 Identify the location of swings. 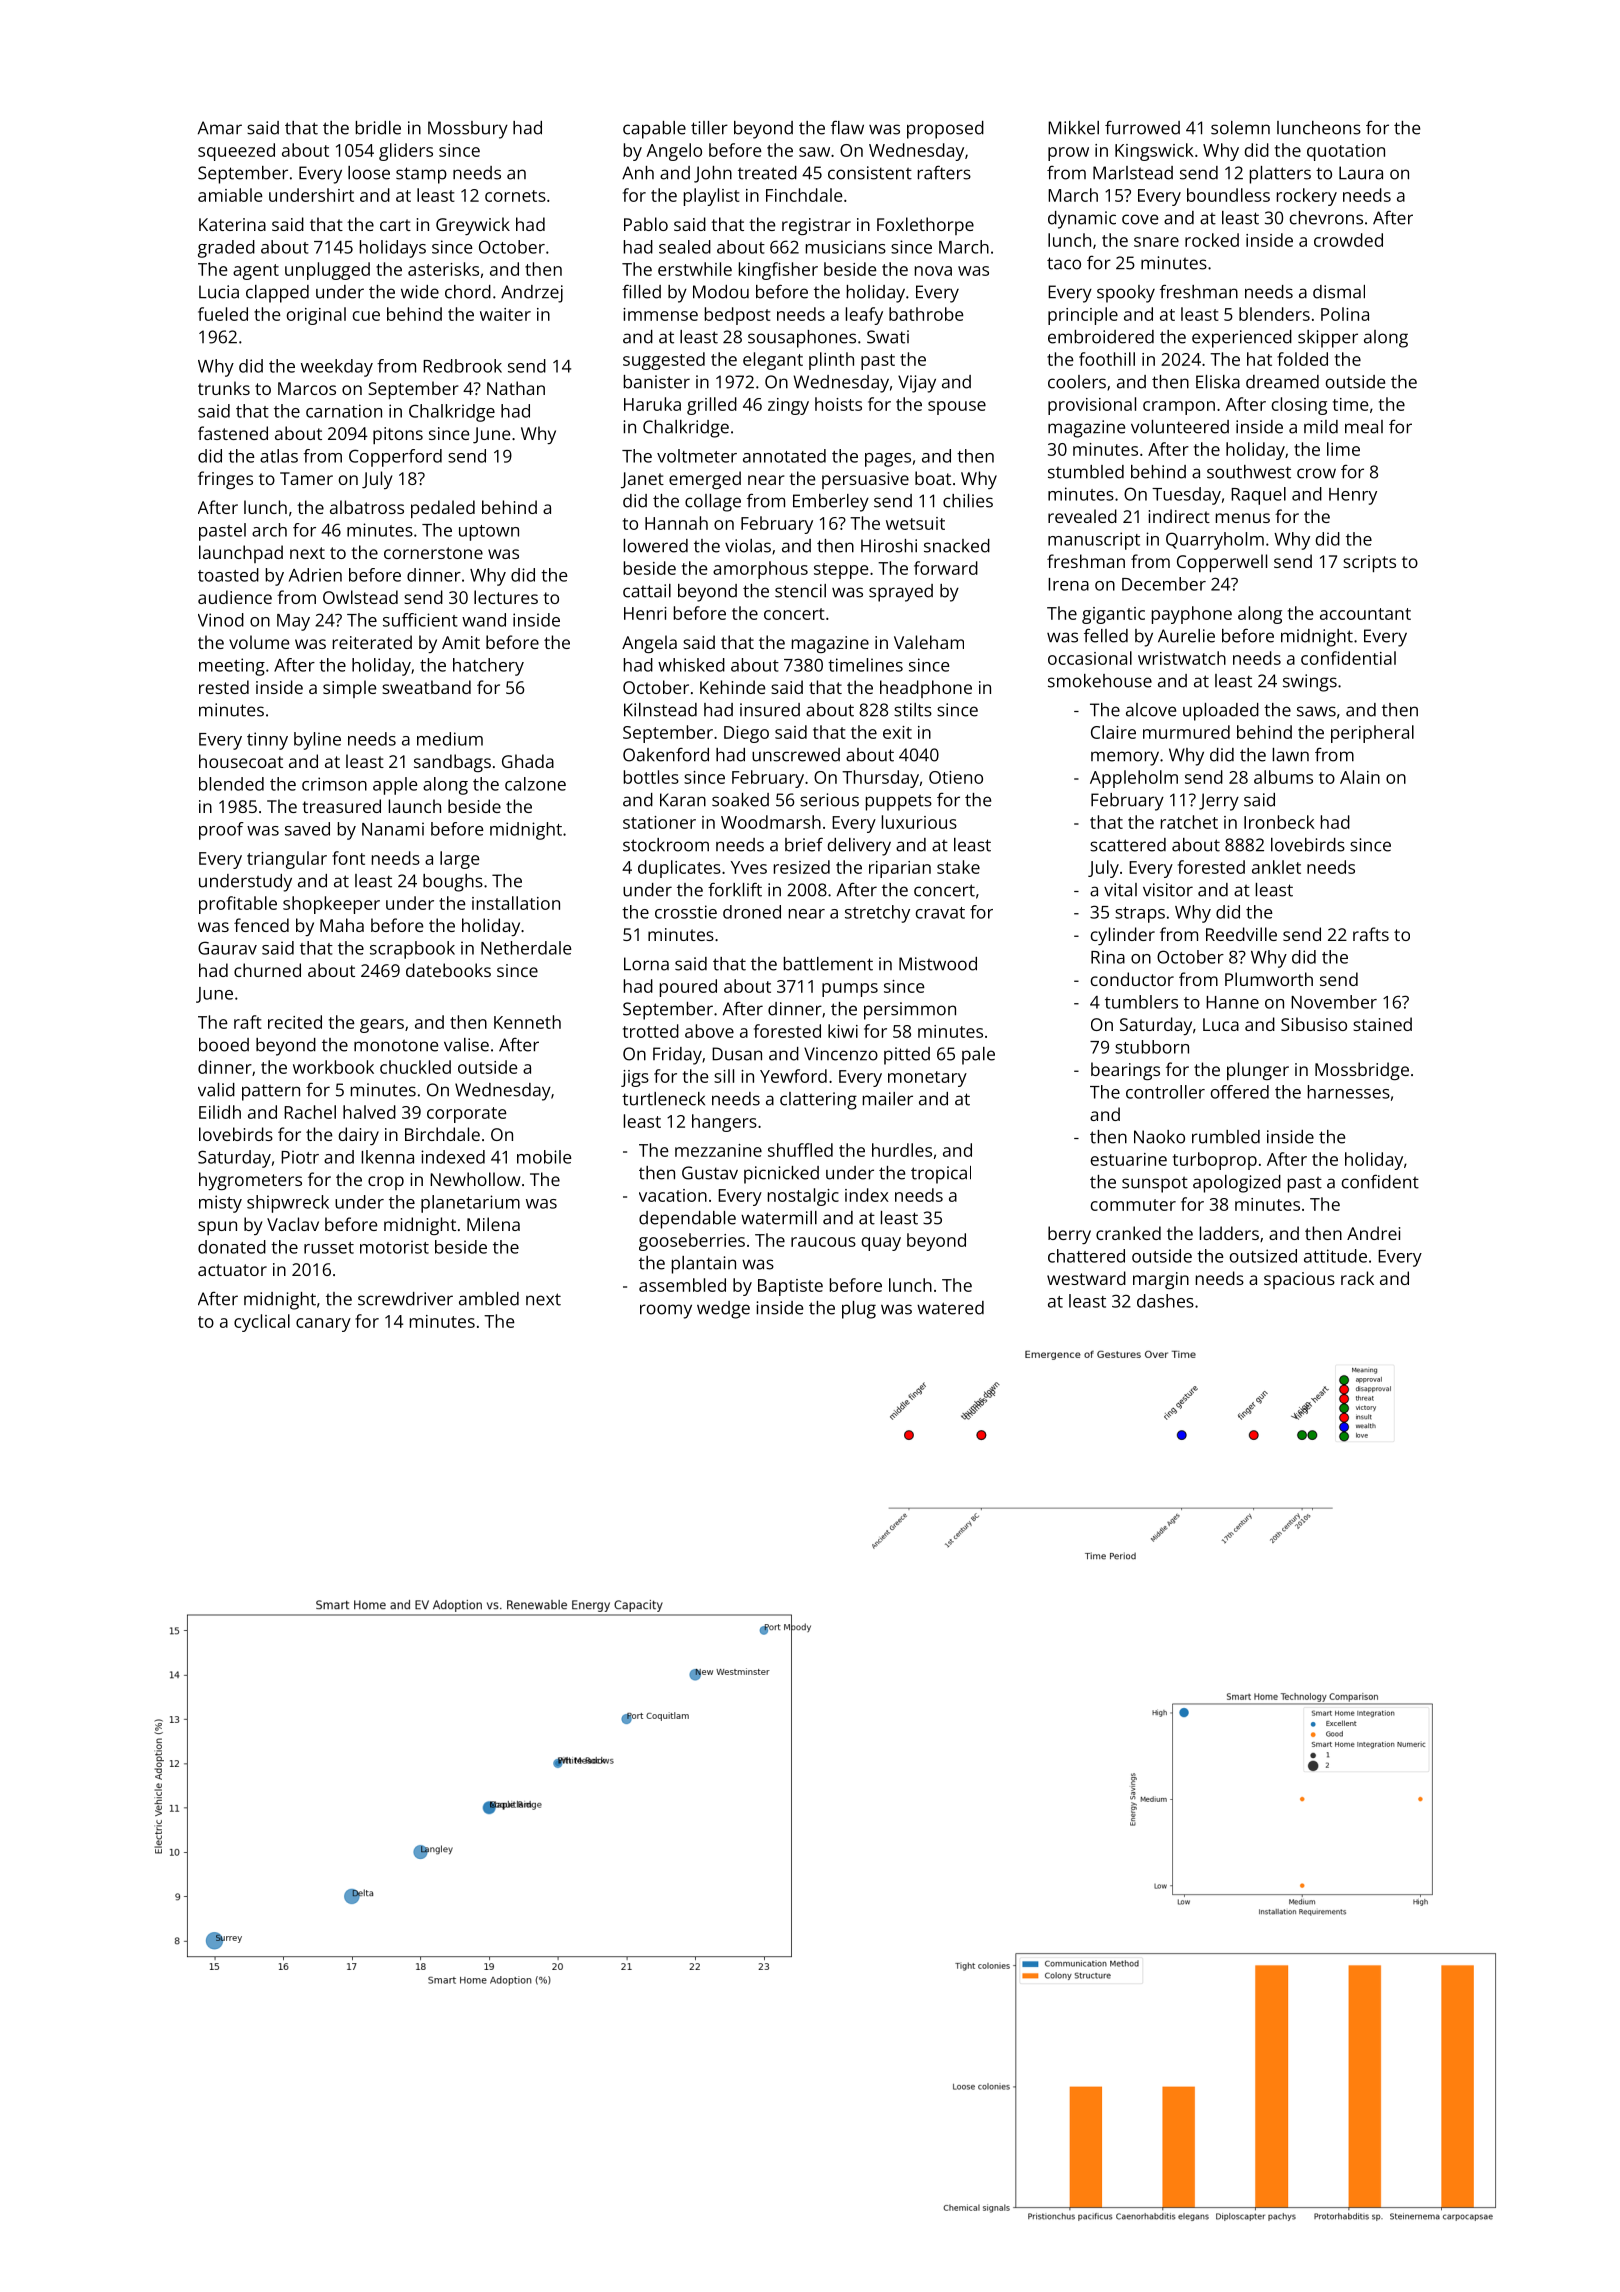
(1310, 683).
